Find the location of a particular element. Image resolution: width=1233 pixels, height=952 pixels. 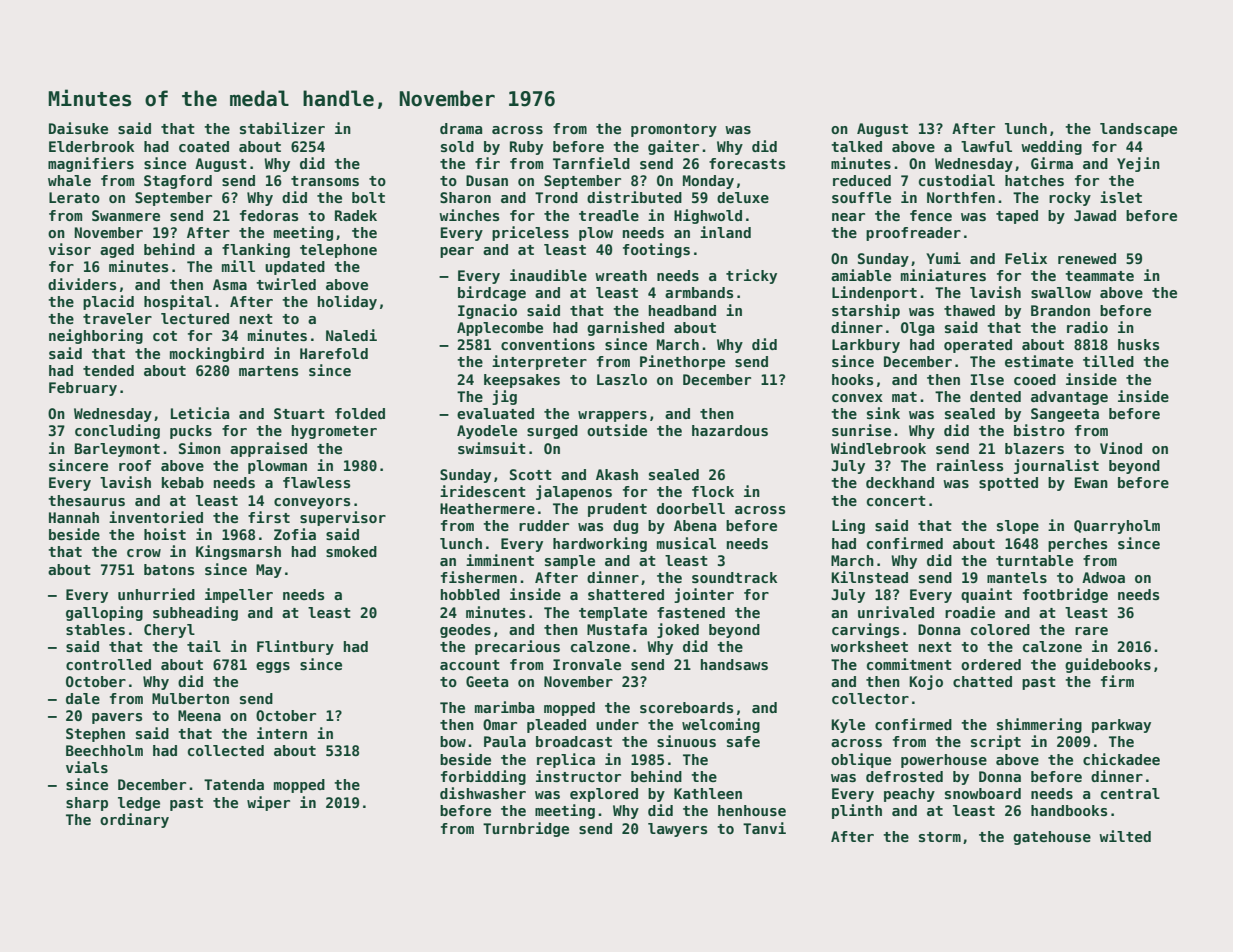

shattered is located at coordinates (626, 594).
